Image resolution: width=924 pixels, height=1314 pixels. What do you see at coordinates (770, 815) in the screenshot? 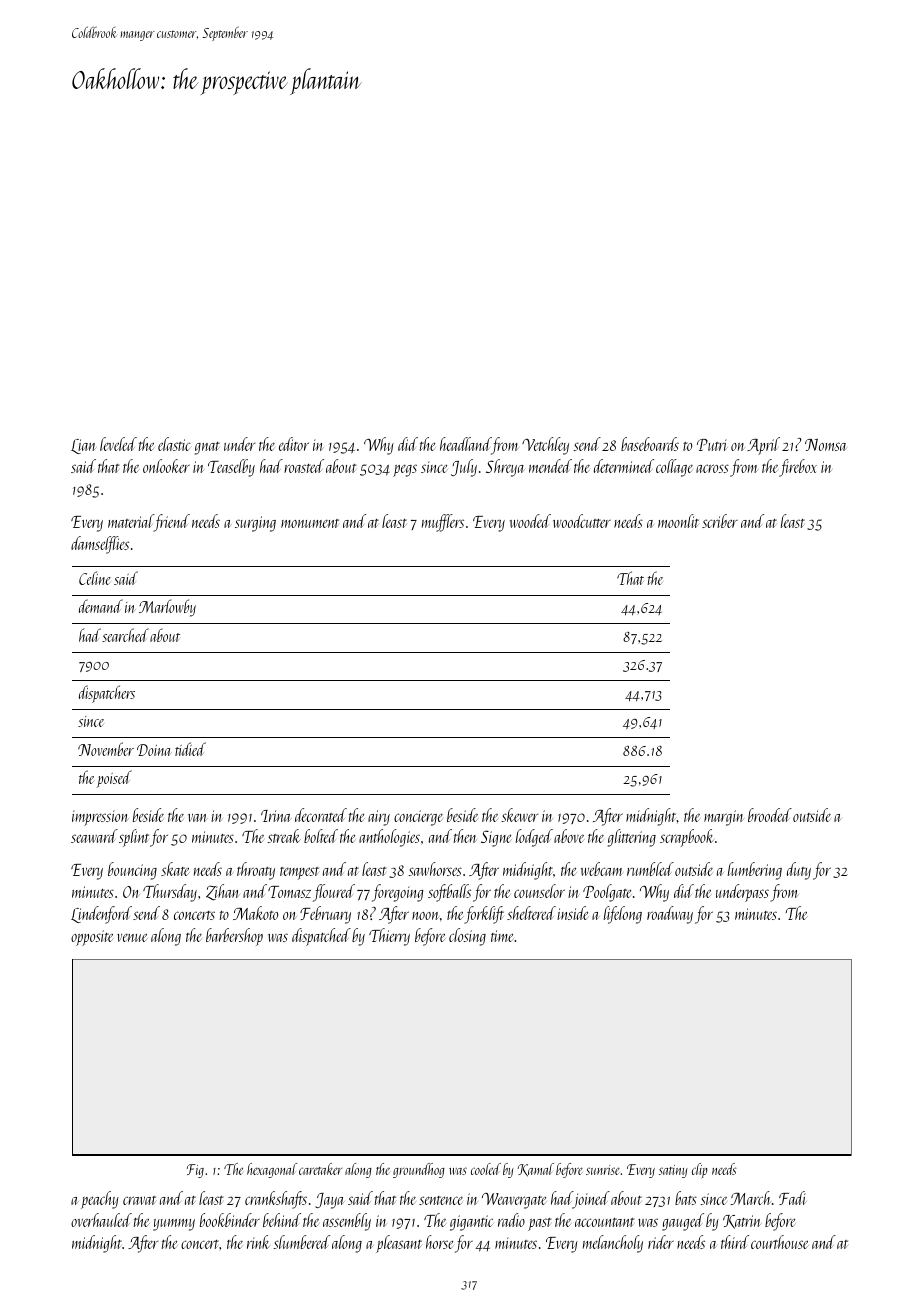
I see `brooded` at bounding box center [770, 815].
